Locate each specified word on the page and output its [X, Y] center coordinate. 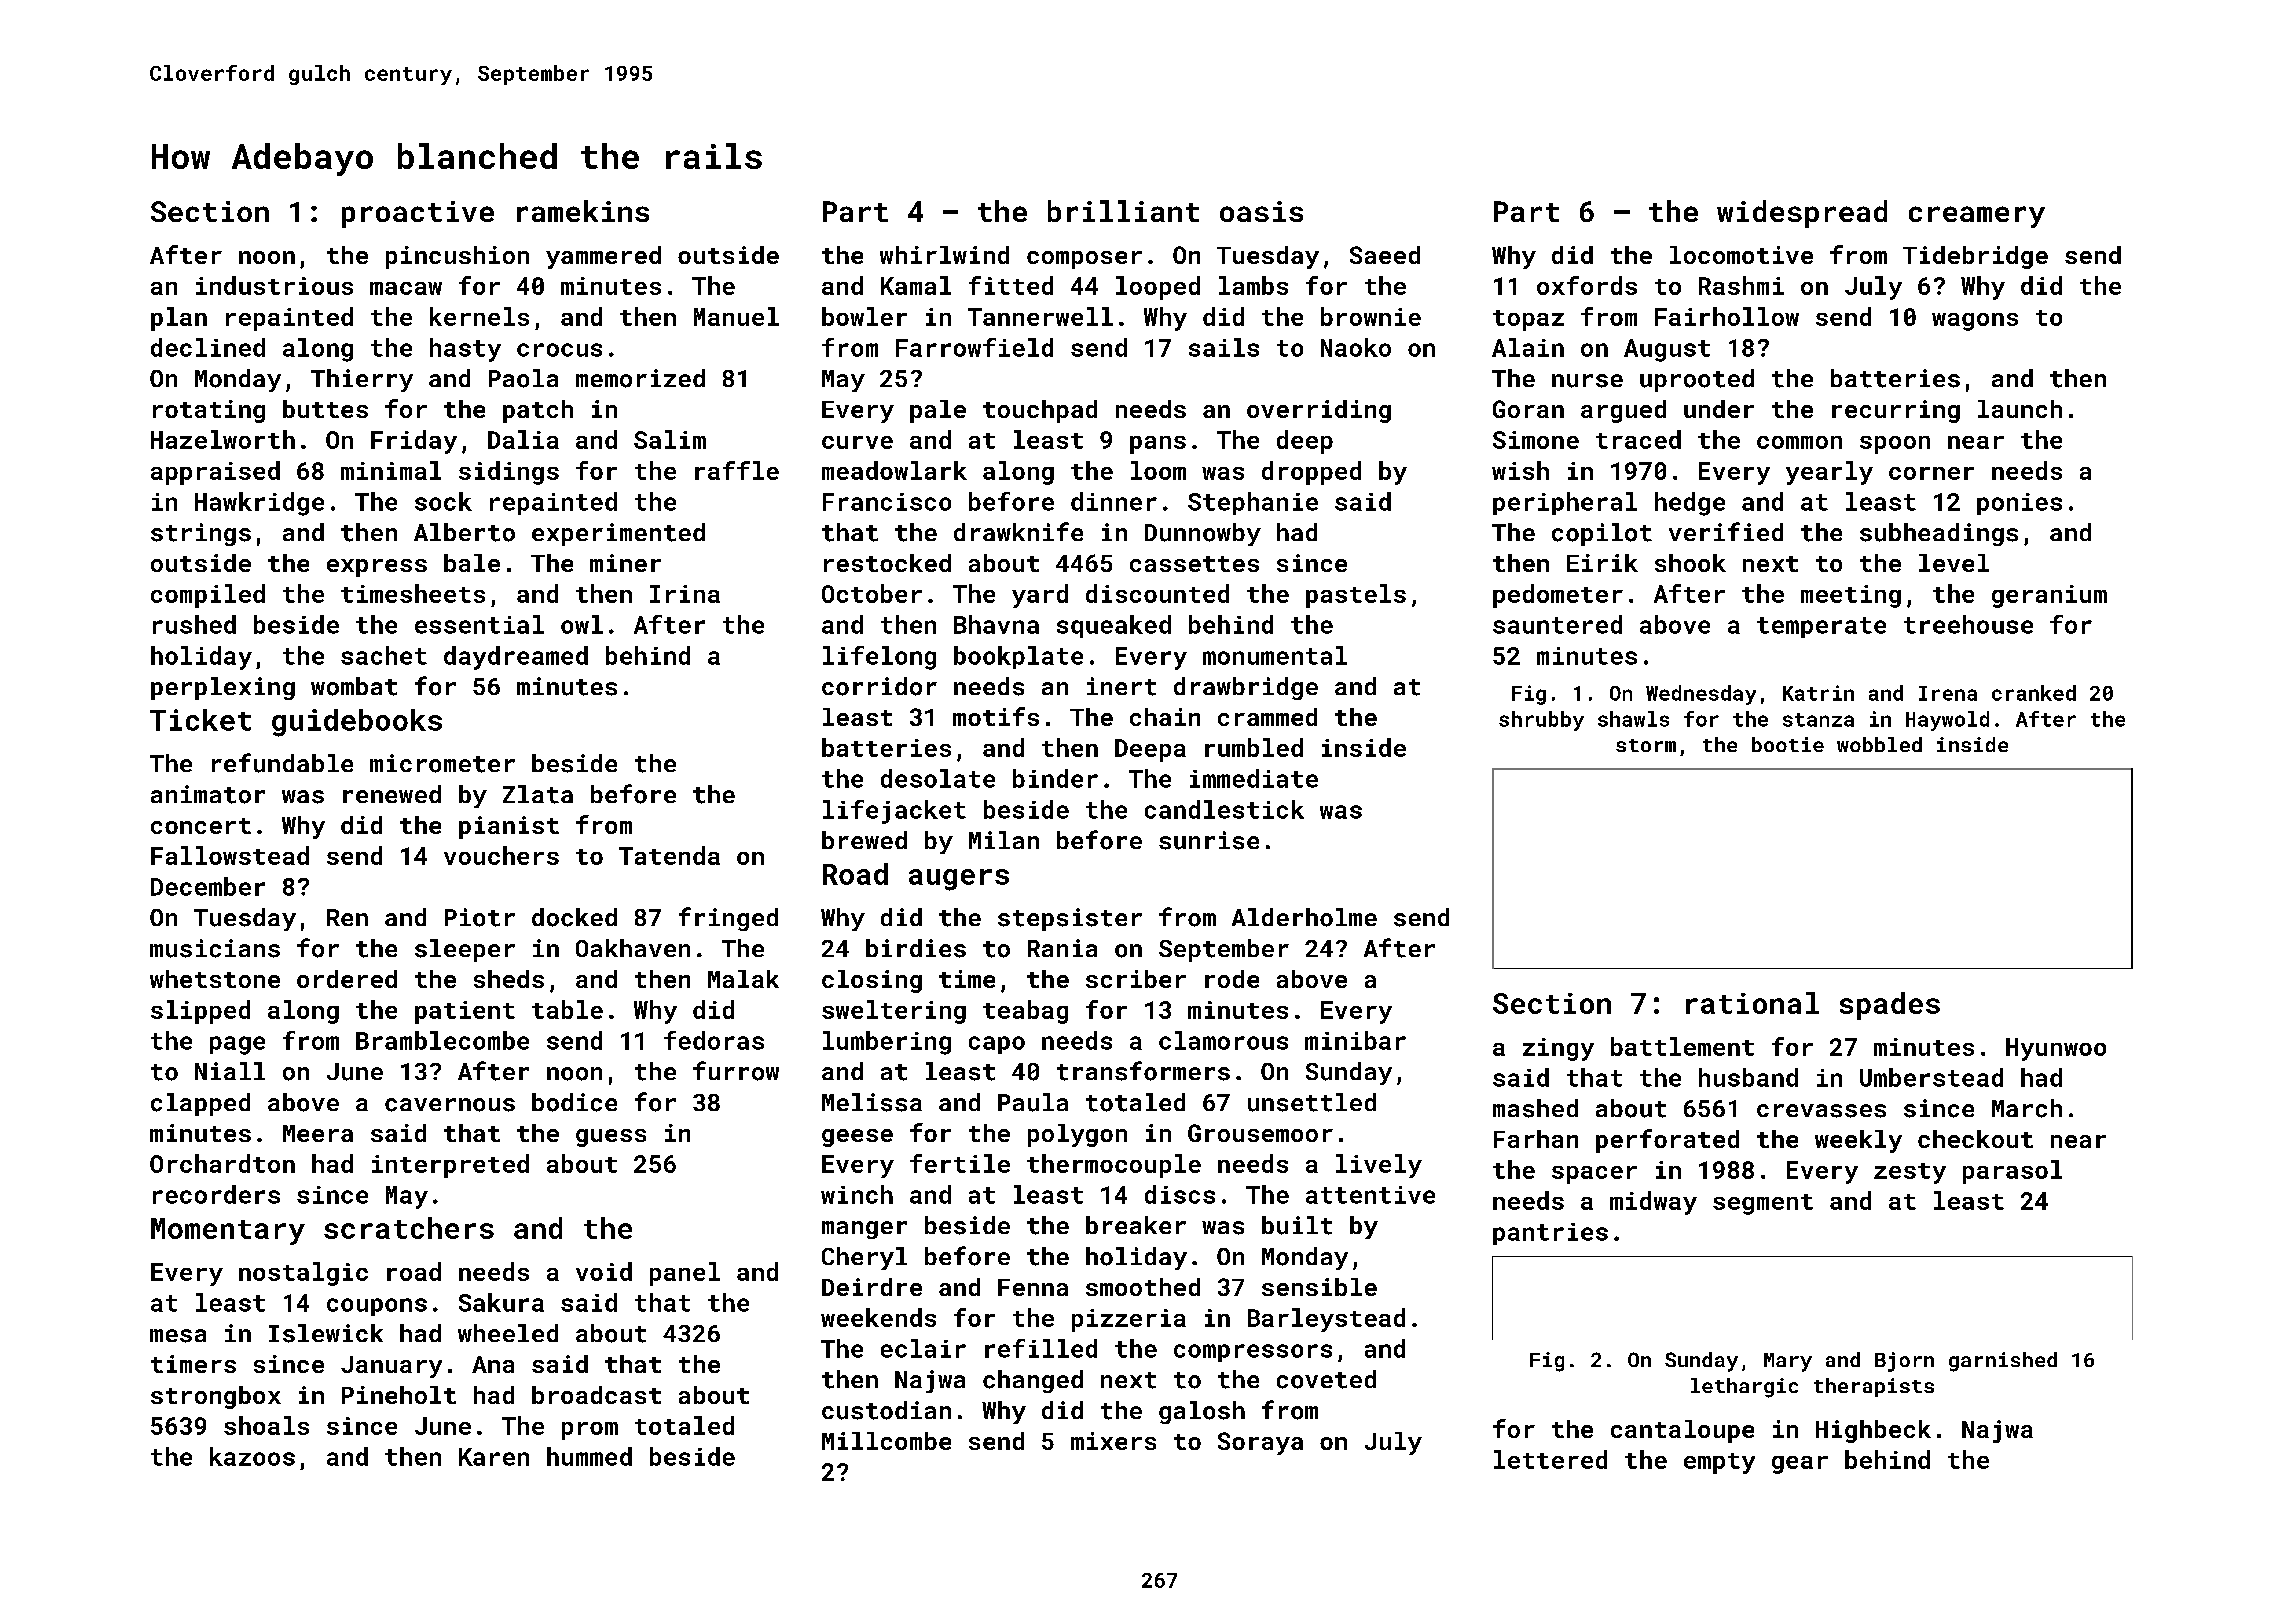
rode [1232, 979]
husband [1748, 1077]
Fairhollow [1727, 316]
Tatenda [669, 855]
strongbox [216, 1397]
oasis [1261, 211]
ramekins [583, 211]
